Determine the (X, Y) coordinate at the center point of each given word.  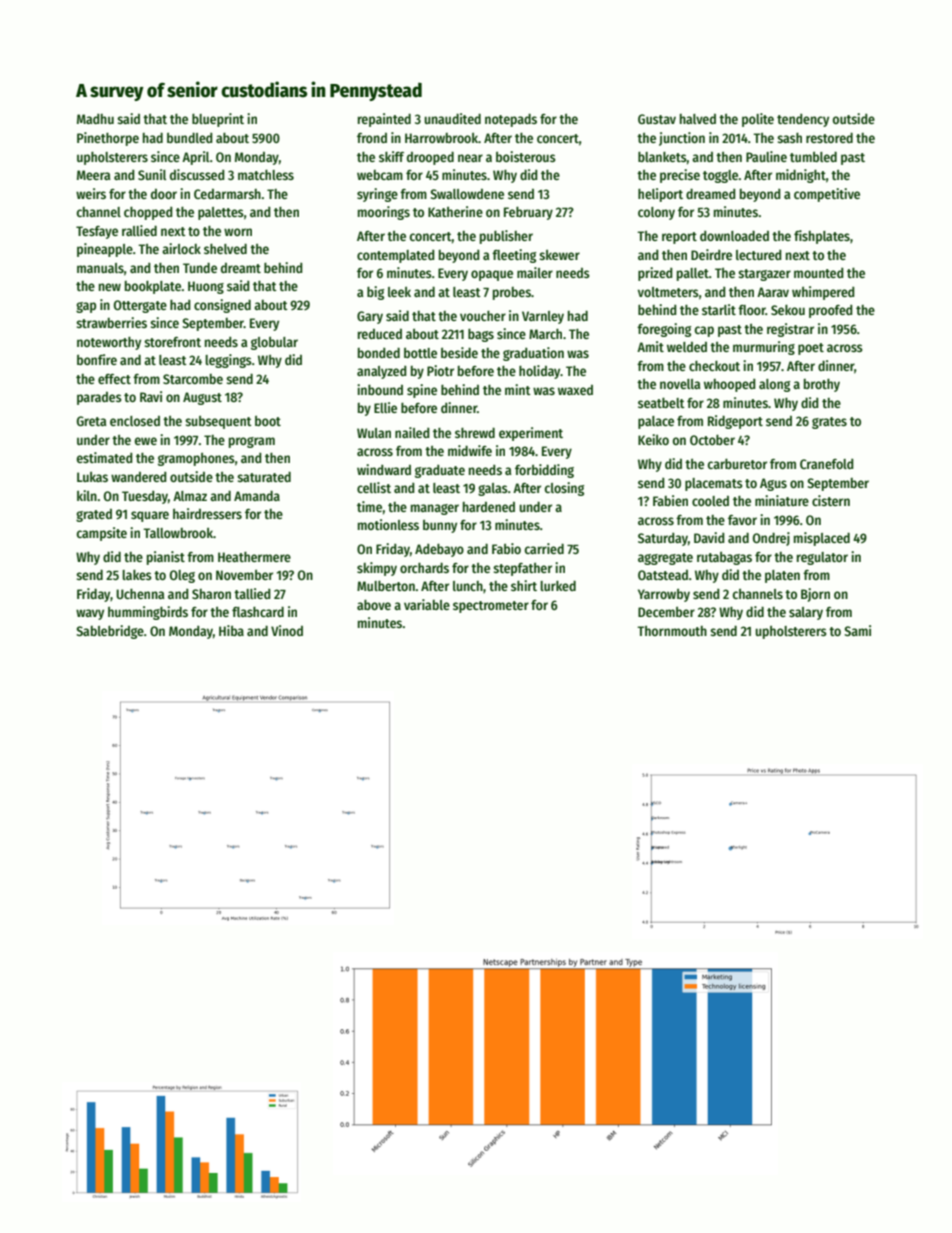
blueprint (218, 120)
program (252, 442)
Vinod (287, 630)
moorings (384, 213)
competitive (827, 195)
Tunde (200, 267)
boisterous (526, 156)
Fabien (670, 500)
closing (564, 489)
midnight (801, 176)
